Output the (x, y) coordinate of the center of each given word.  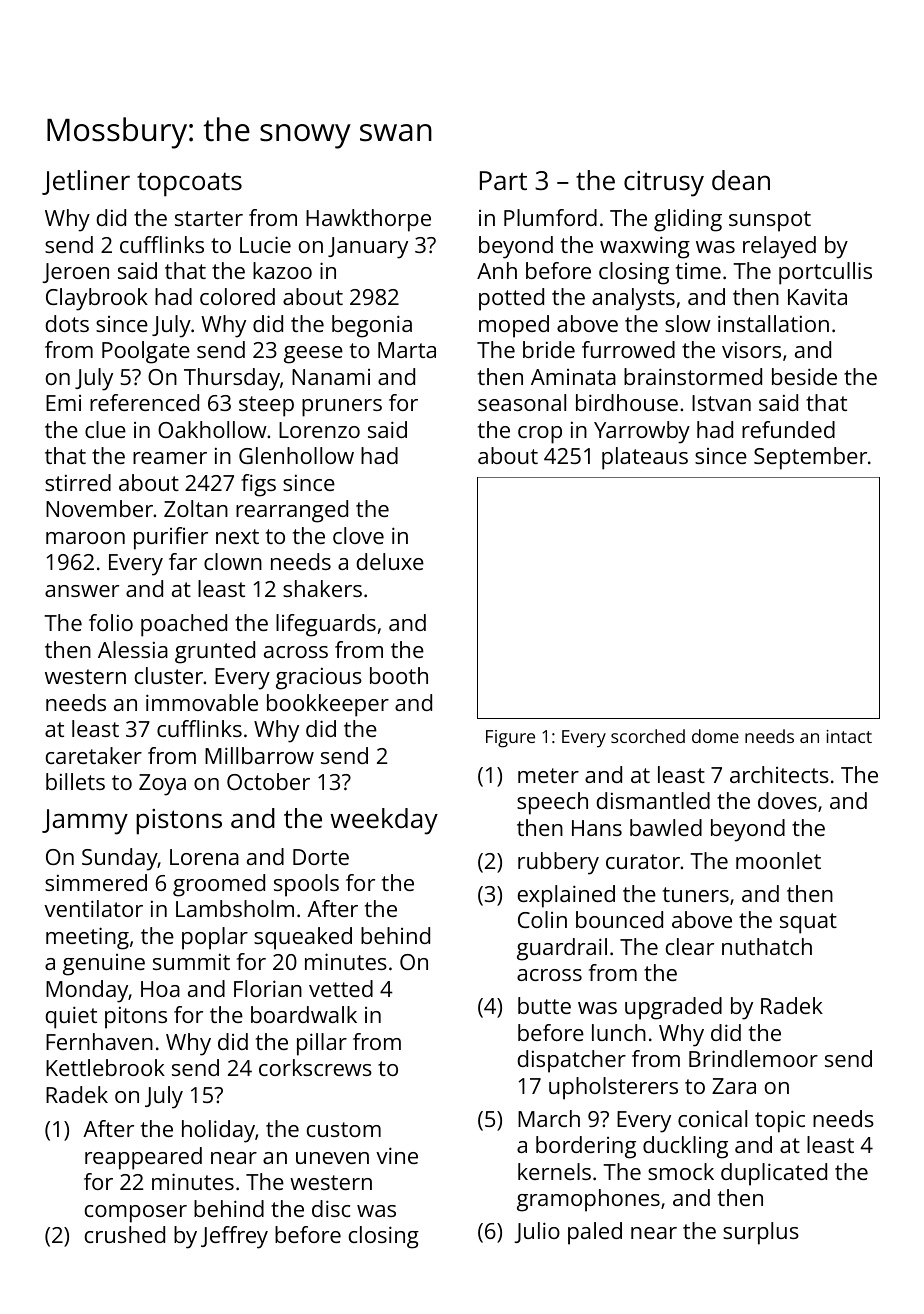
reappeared (143, 1158)
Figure (510, 739)
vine (397, 1155)
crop (540, 435)
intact (849, 736)
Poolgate (146, 352)
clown (233, 561)
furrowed (628, 349)
